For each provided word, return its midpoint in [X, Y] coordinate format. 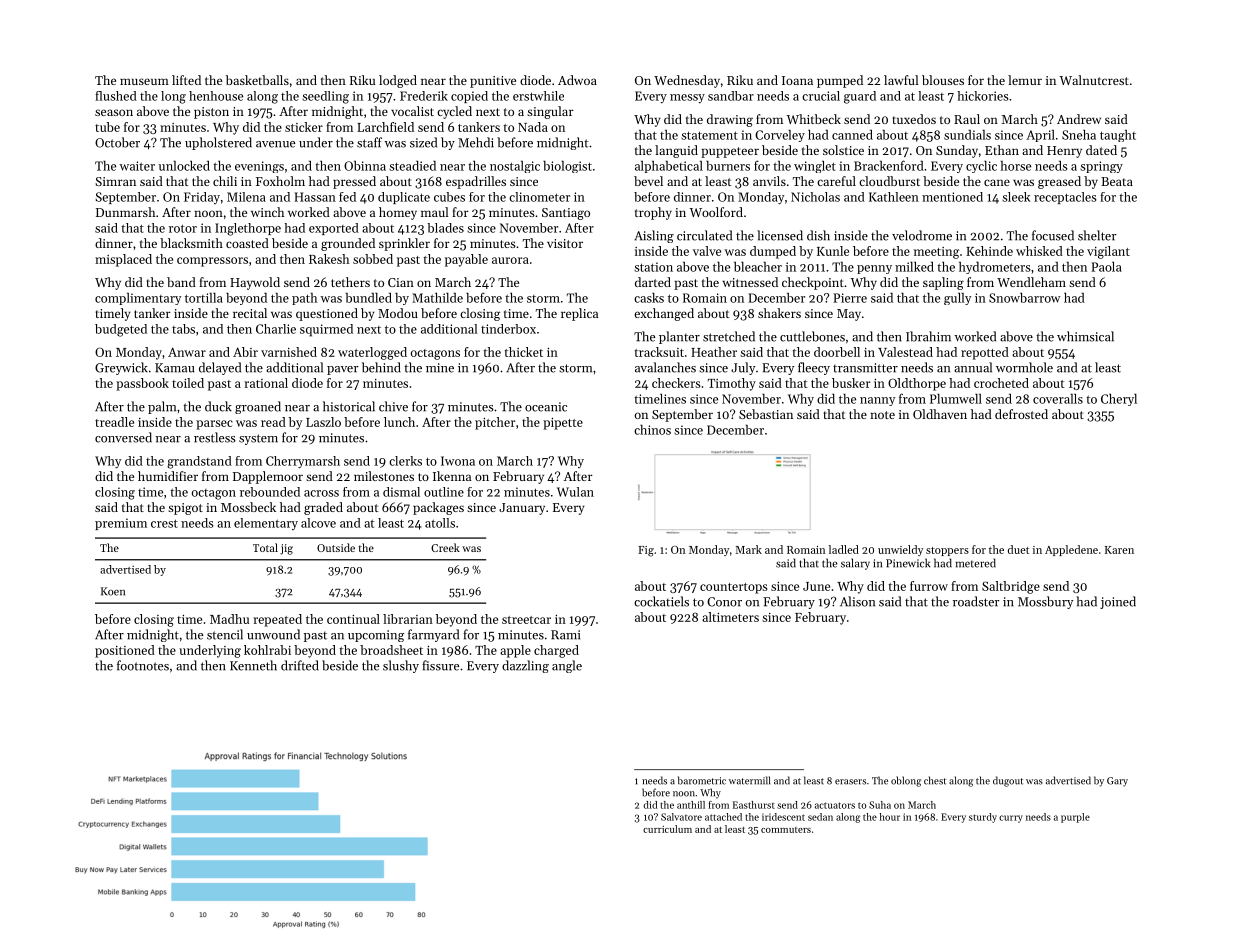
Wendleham [1031, 282]
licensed [780, 235]
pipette [563, 424]
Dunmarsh [125, 212]
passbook [142, 384]
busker [851, 383]
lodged [398, 81]
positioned [125, 651]
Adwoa [577, 80]
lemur [1025, 80]
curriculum [667, 829]
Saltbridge [1011, 587]
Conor [724, 602]
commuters [786, 830]
